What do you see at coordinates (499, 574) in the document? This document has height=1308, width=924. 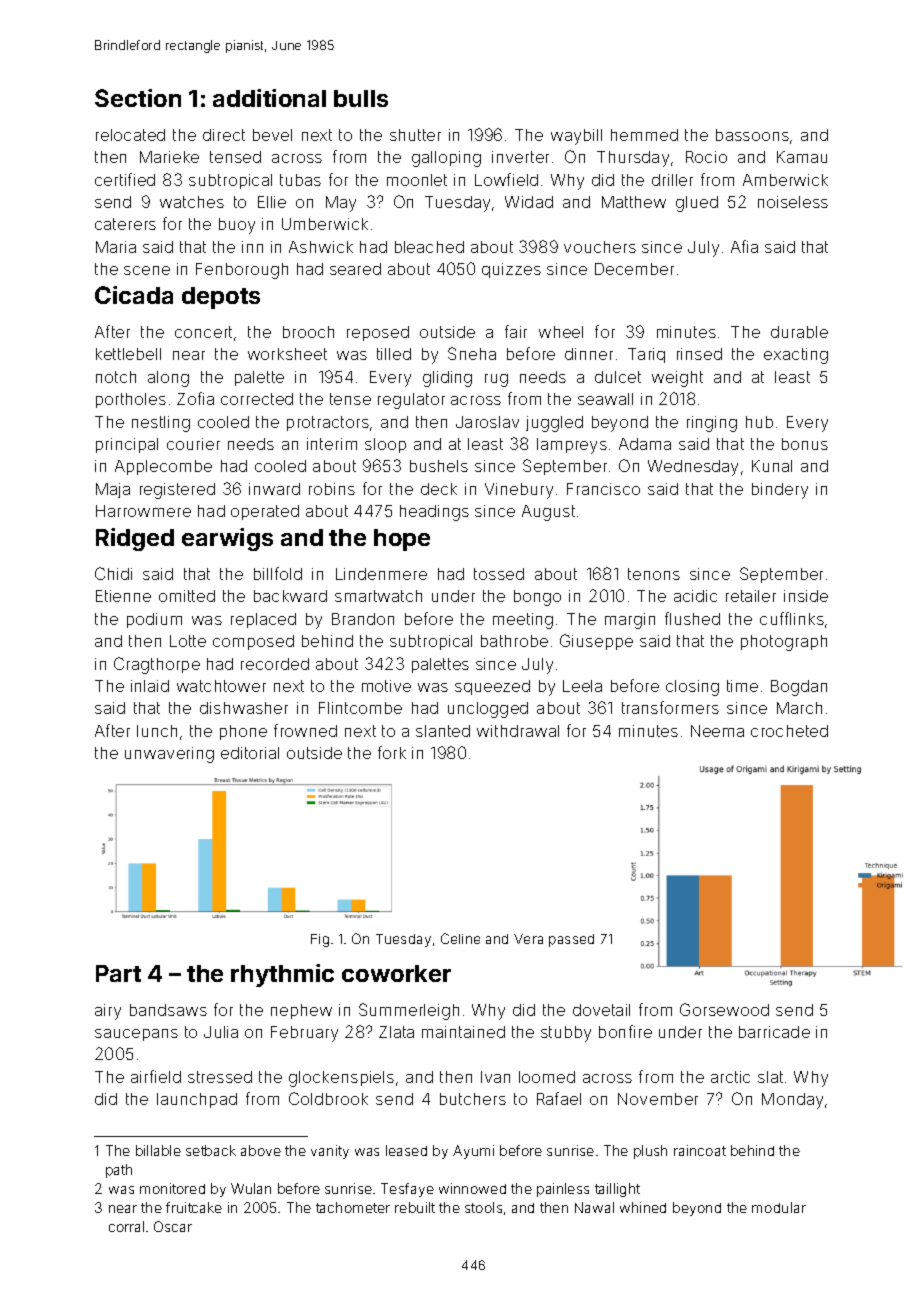 I see `tossed` at bounding box center [499, 574].
